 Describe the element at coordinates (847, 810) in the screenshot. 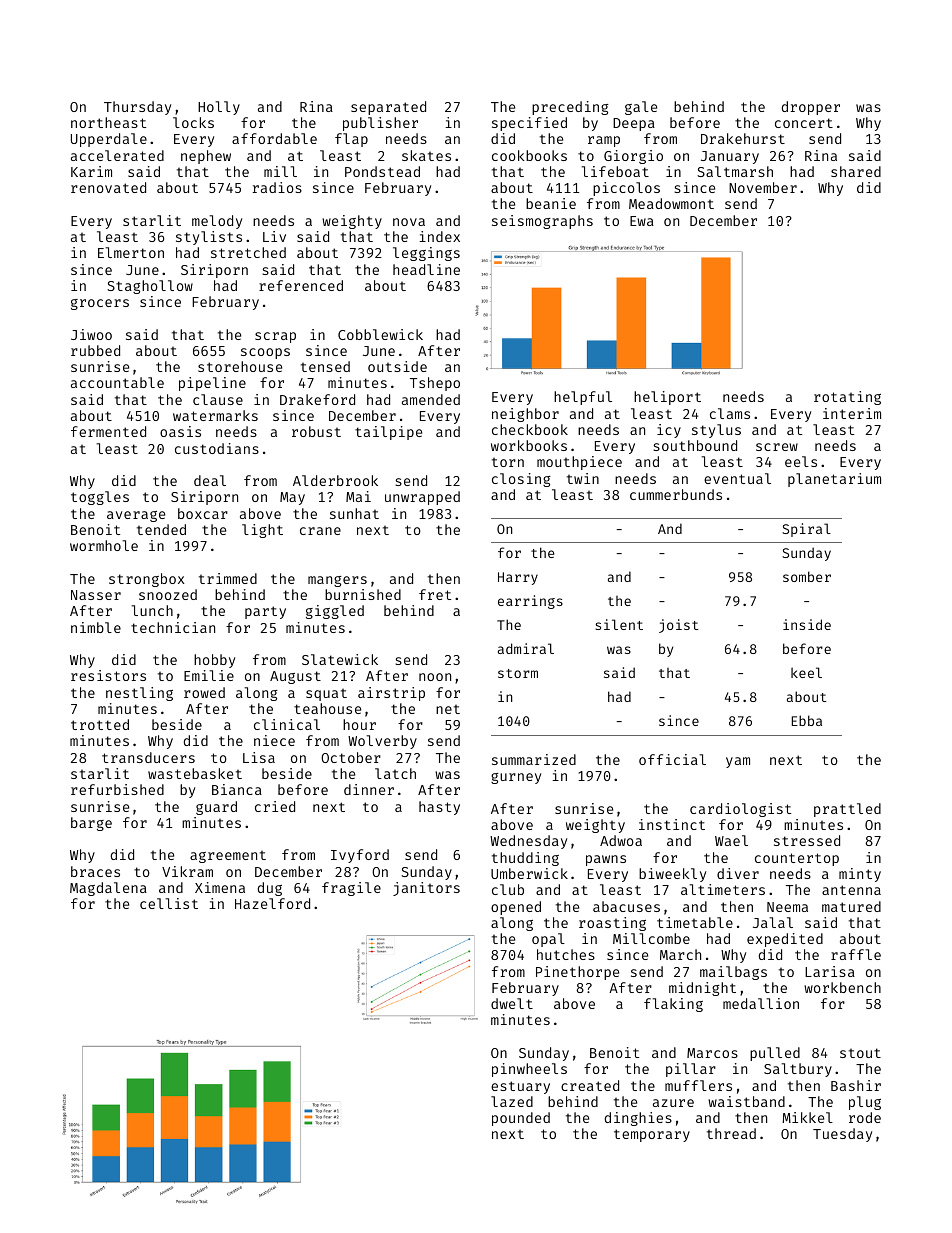

I see `prattled` at that location.
